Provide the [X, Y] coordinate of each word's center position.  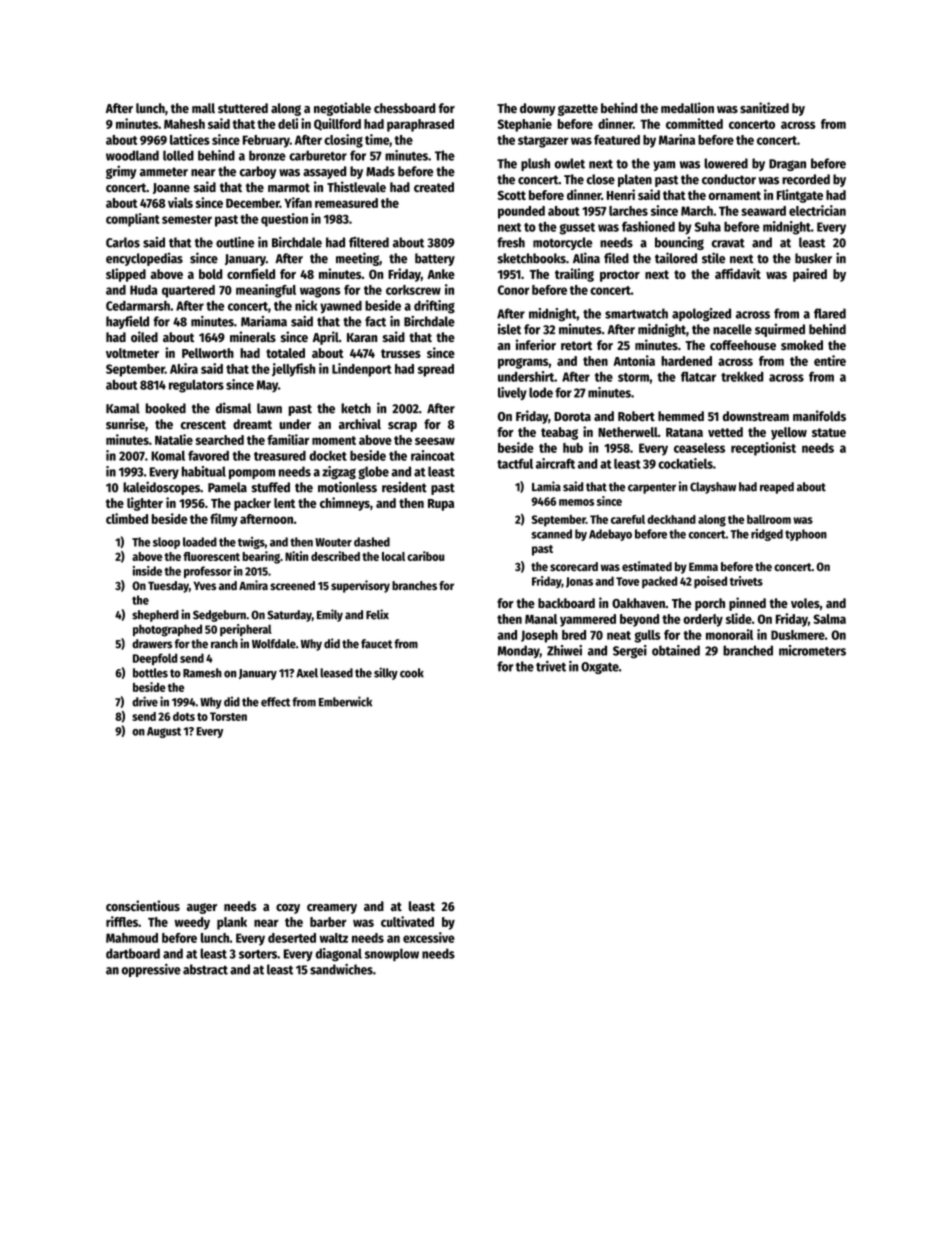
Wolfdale [274, 644]
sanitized [764, 107]
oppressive [151, 970]
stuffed [270, 487]
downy [538, 109]
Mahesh [184, 124]
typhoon [806, 535]
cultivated [407, 921]
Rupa [441, 505]
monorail [729, 634]
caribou [426, 556]
